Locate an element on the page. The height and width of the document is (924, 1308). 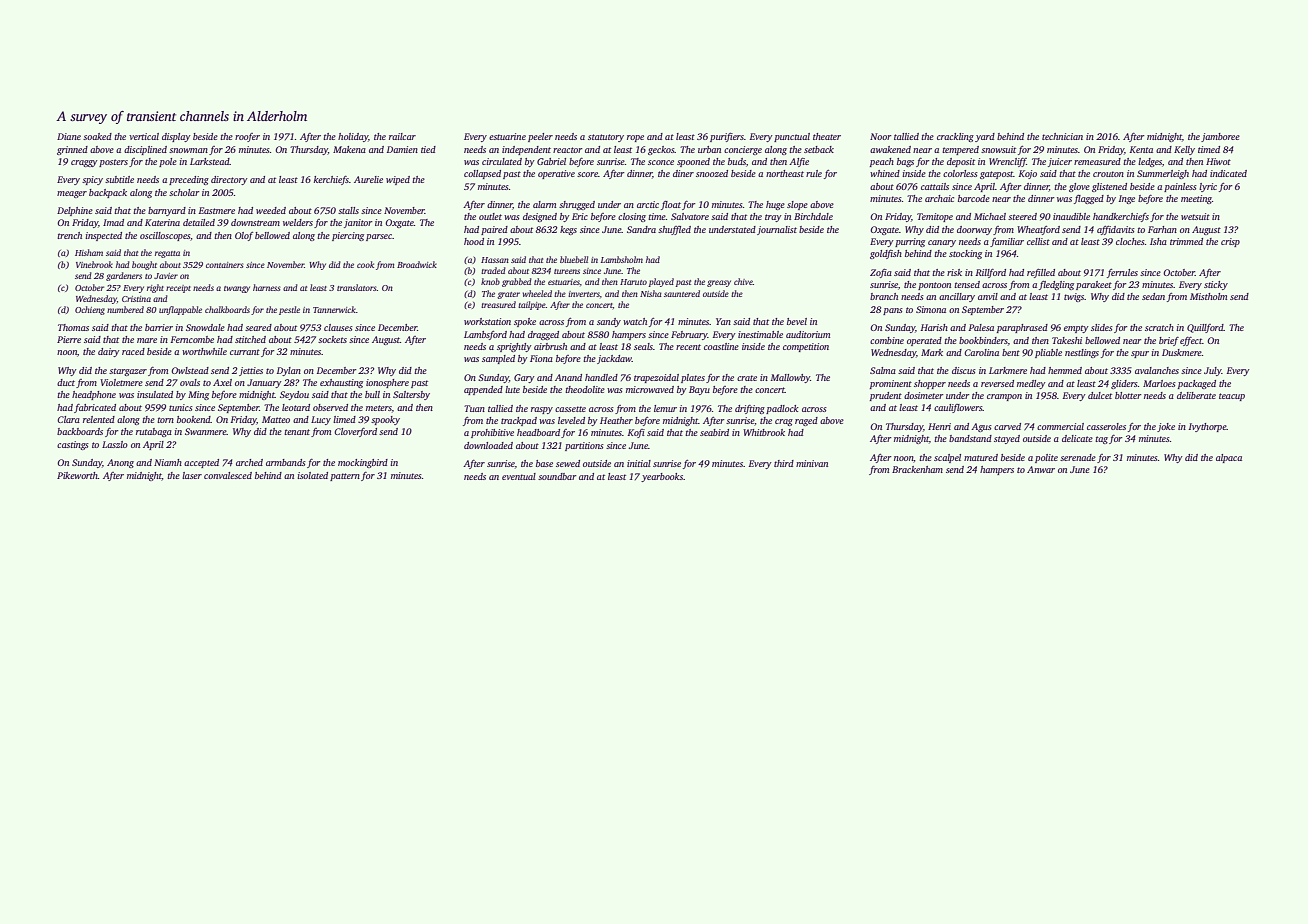
Farhan is located at coordinates (1162, 229).
